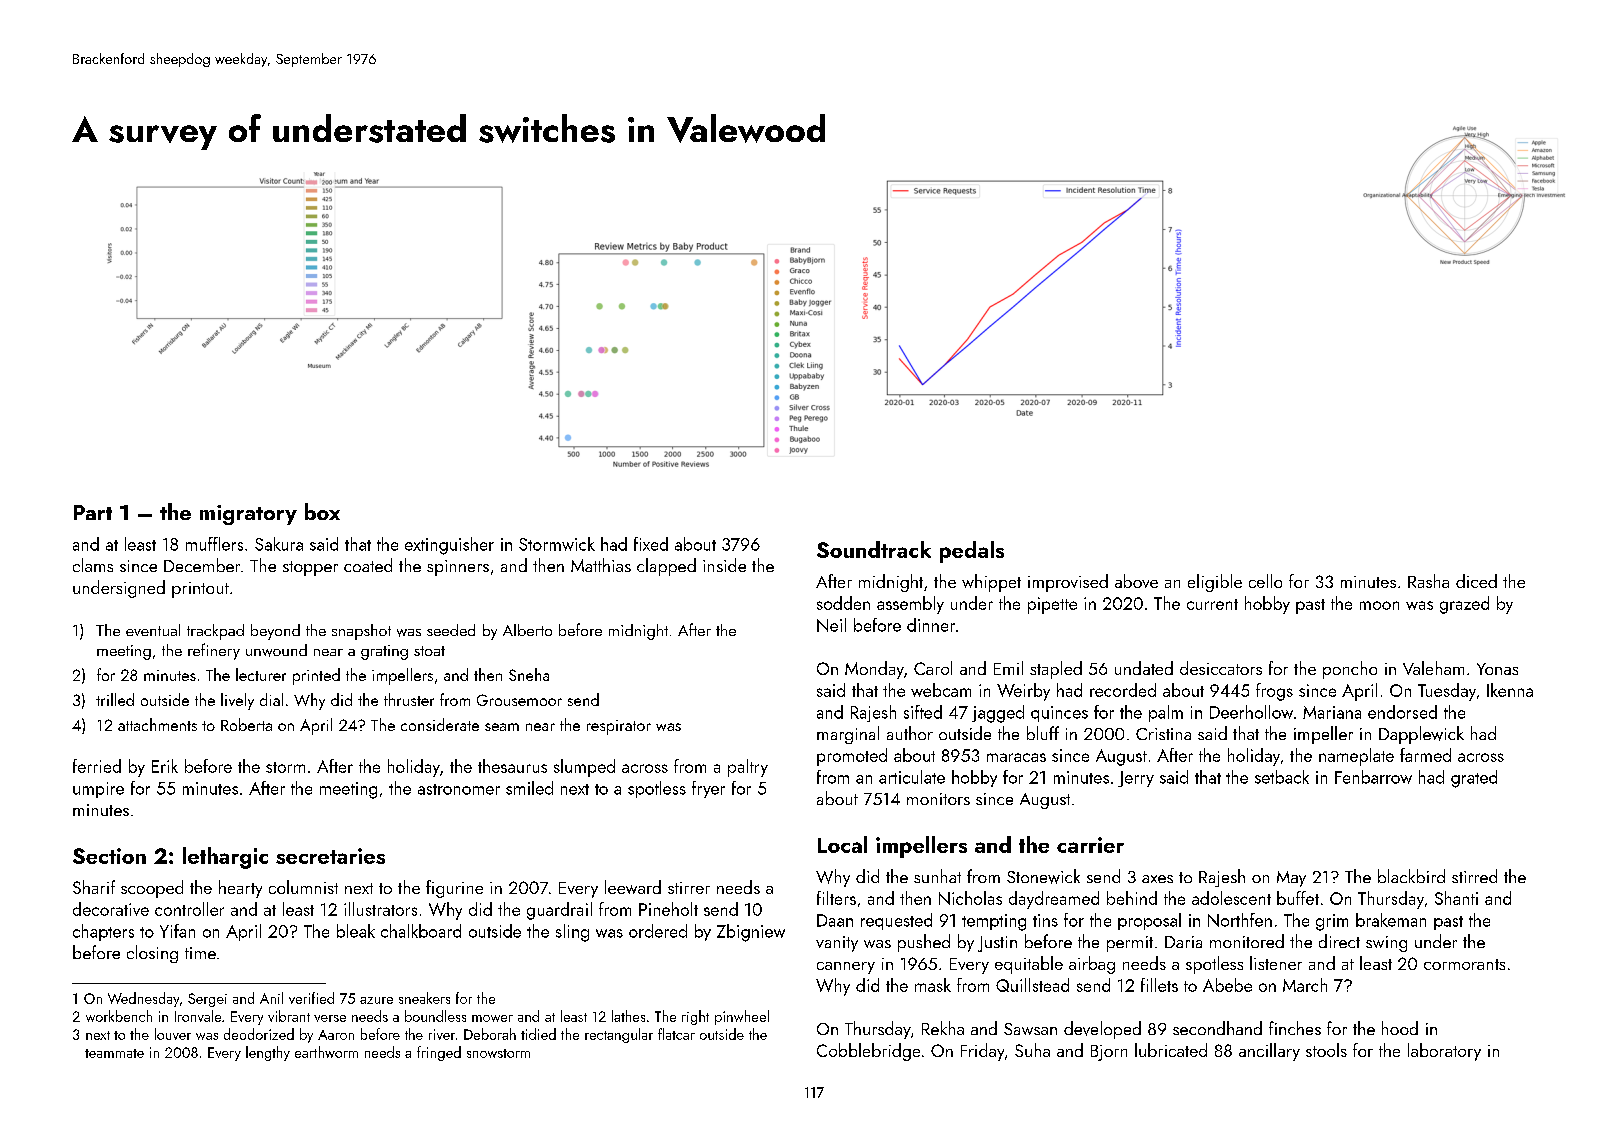  What do you see at coordinates (1391, 920) in the image?
I see `brakeman` at bounding box center [1391, 920].
